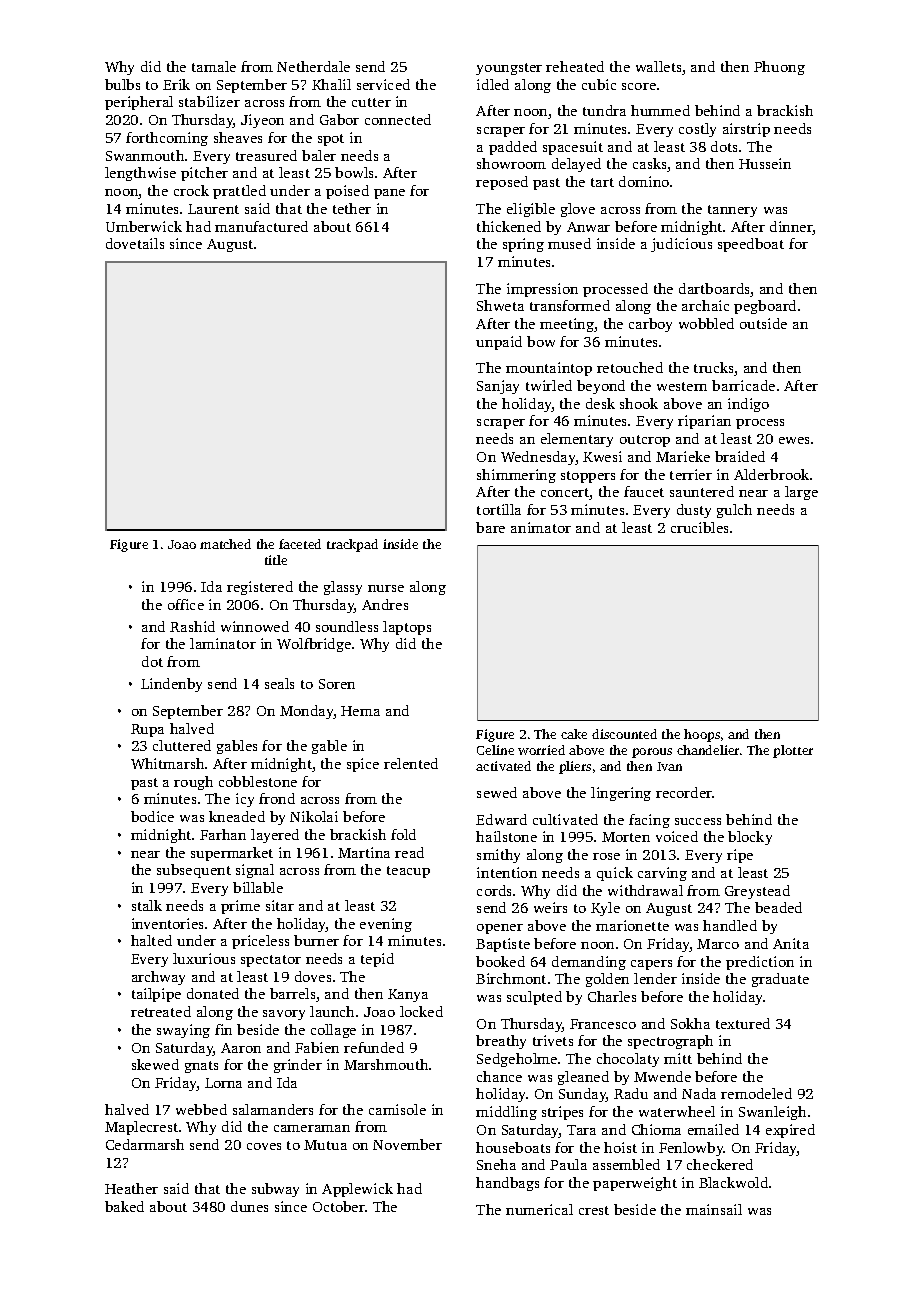  What do you see at coordinates (500, 929) in the image?
I see `opener` at bounding box center [500, 929].
